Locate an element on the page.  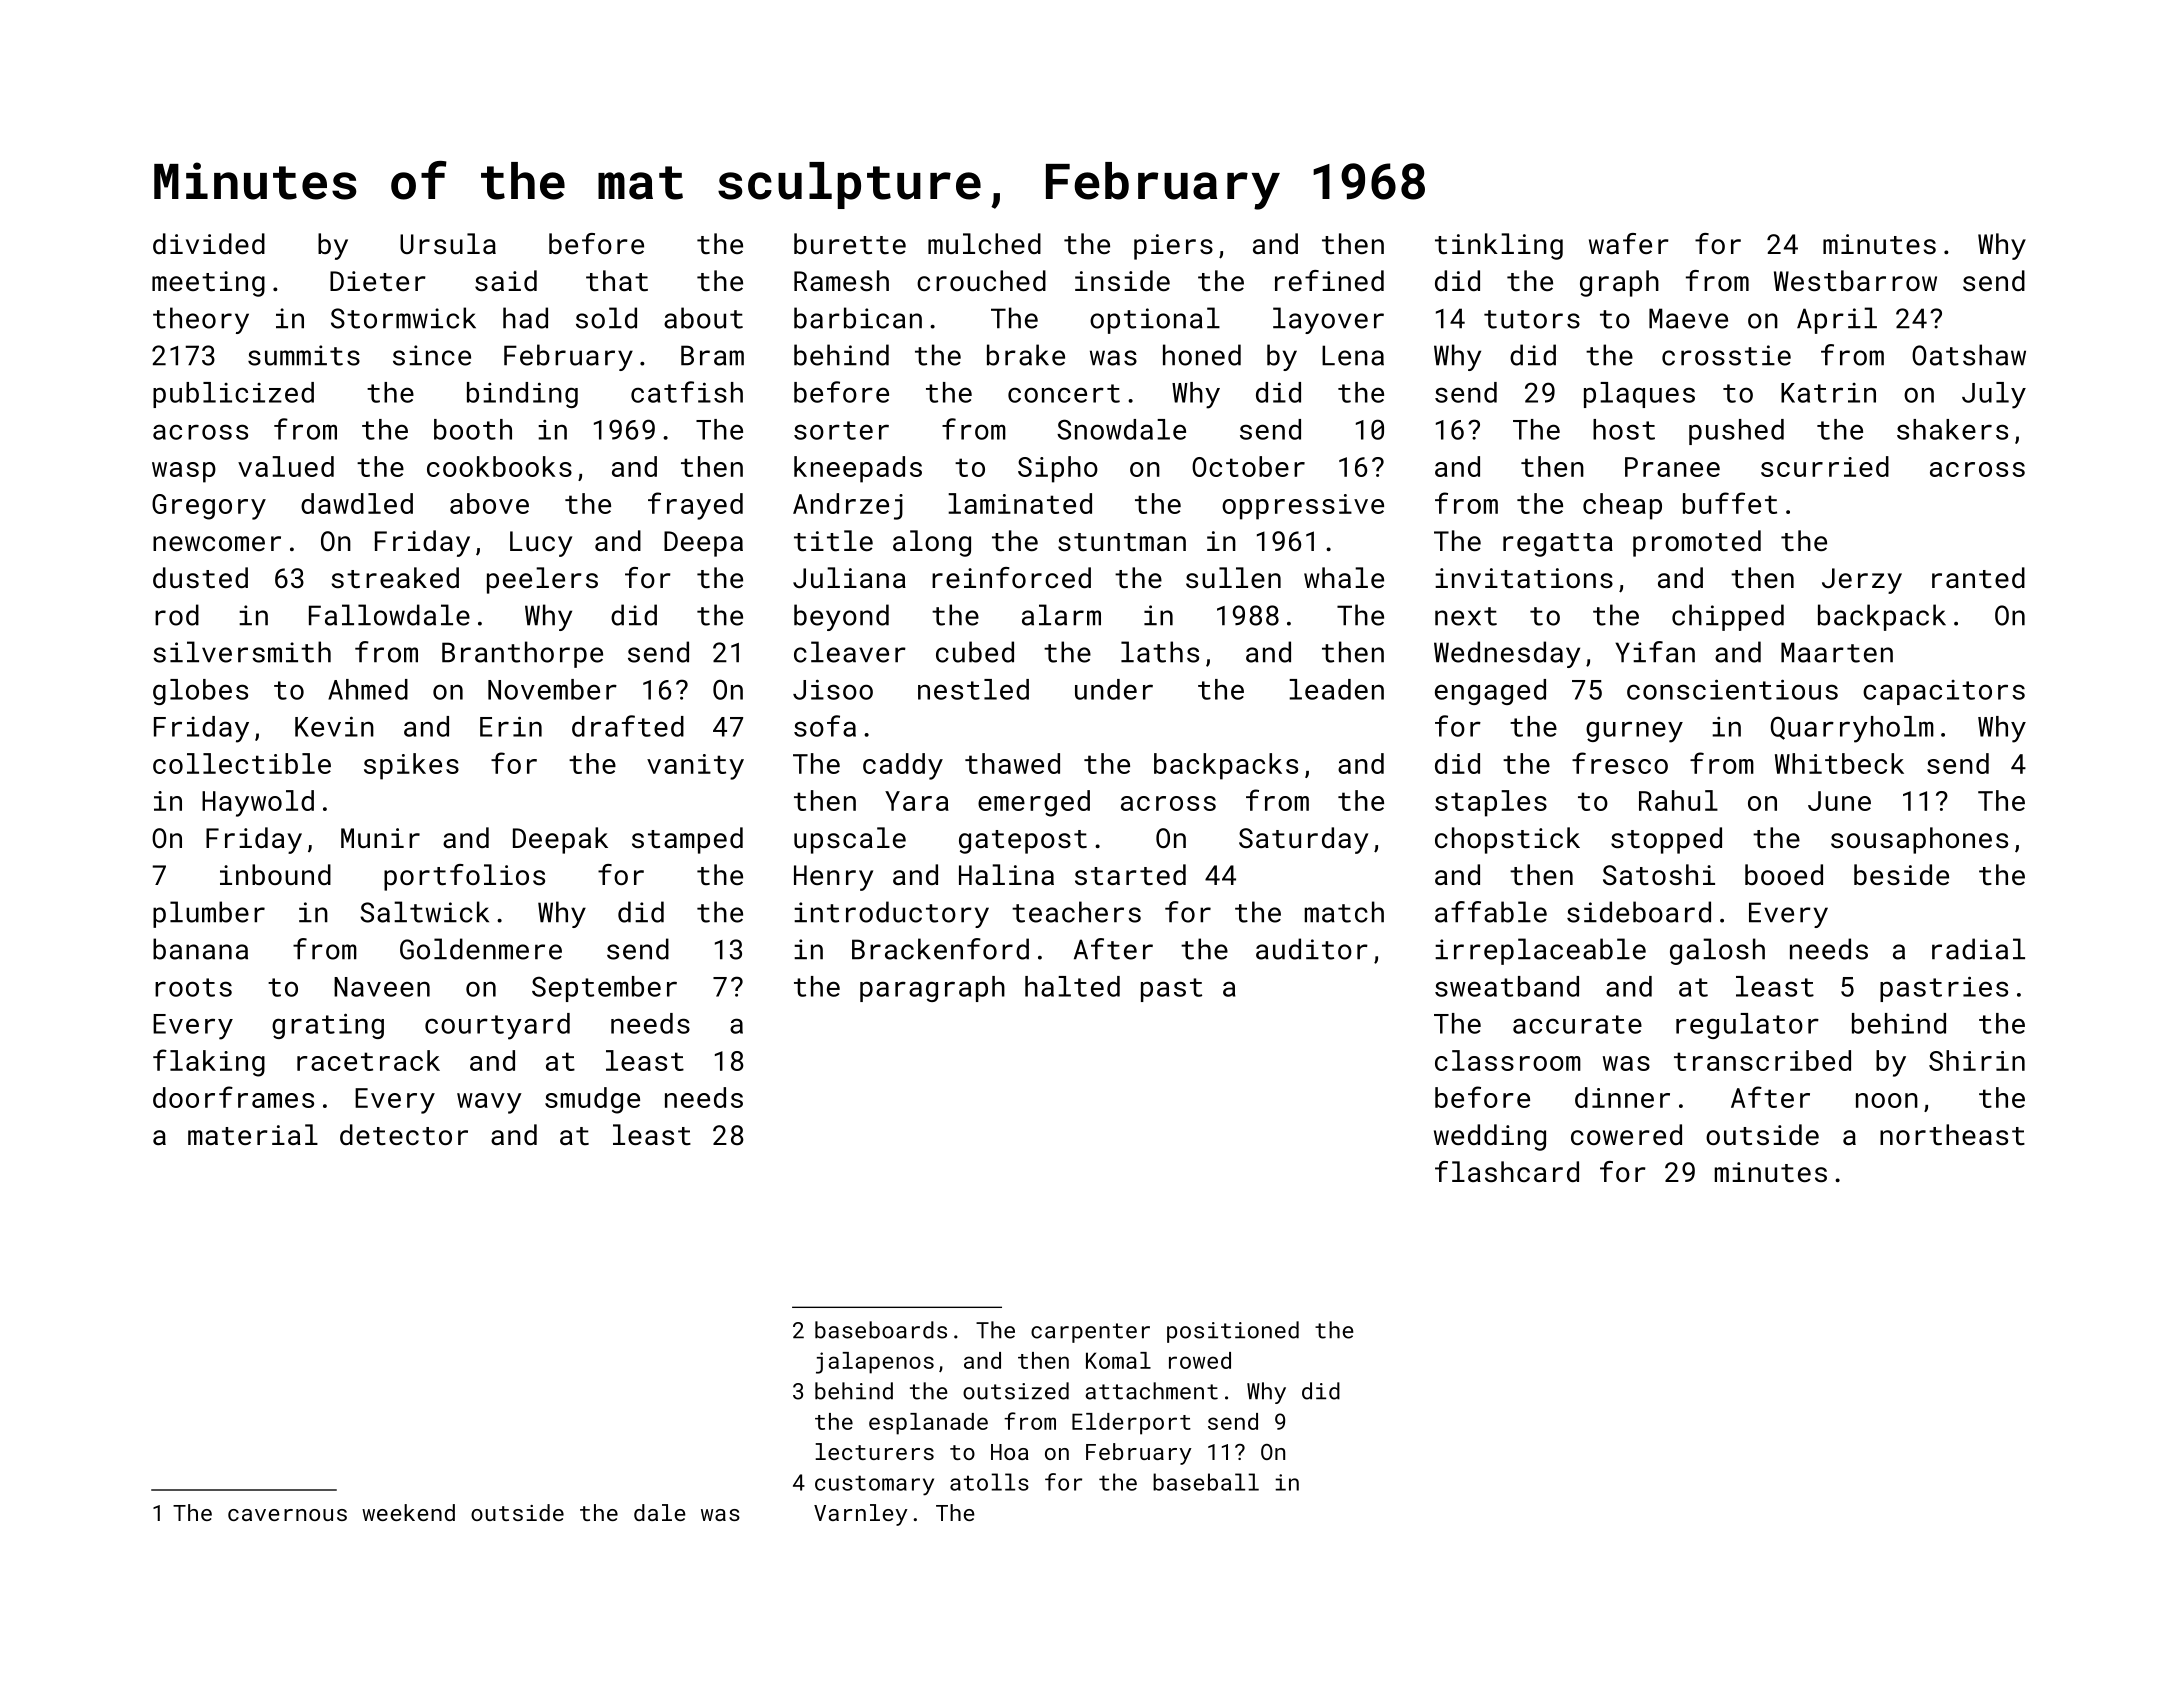
smudge is located at coordinates (592, 1100).
